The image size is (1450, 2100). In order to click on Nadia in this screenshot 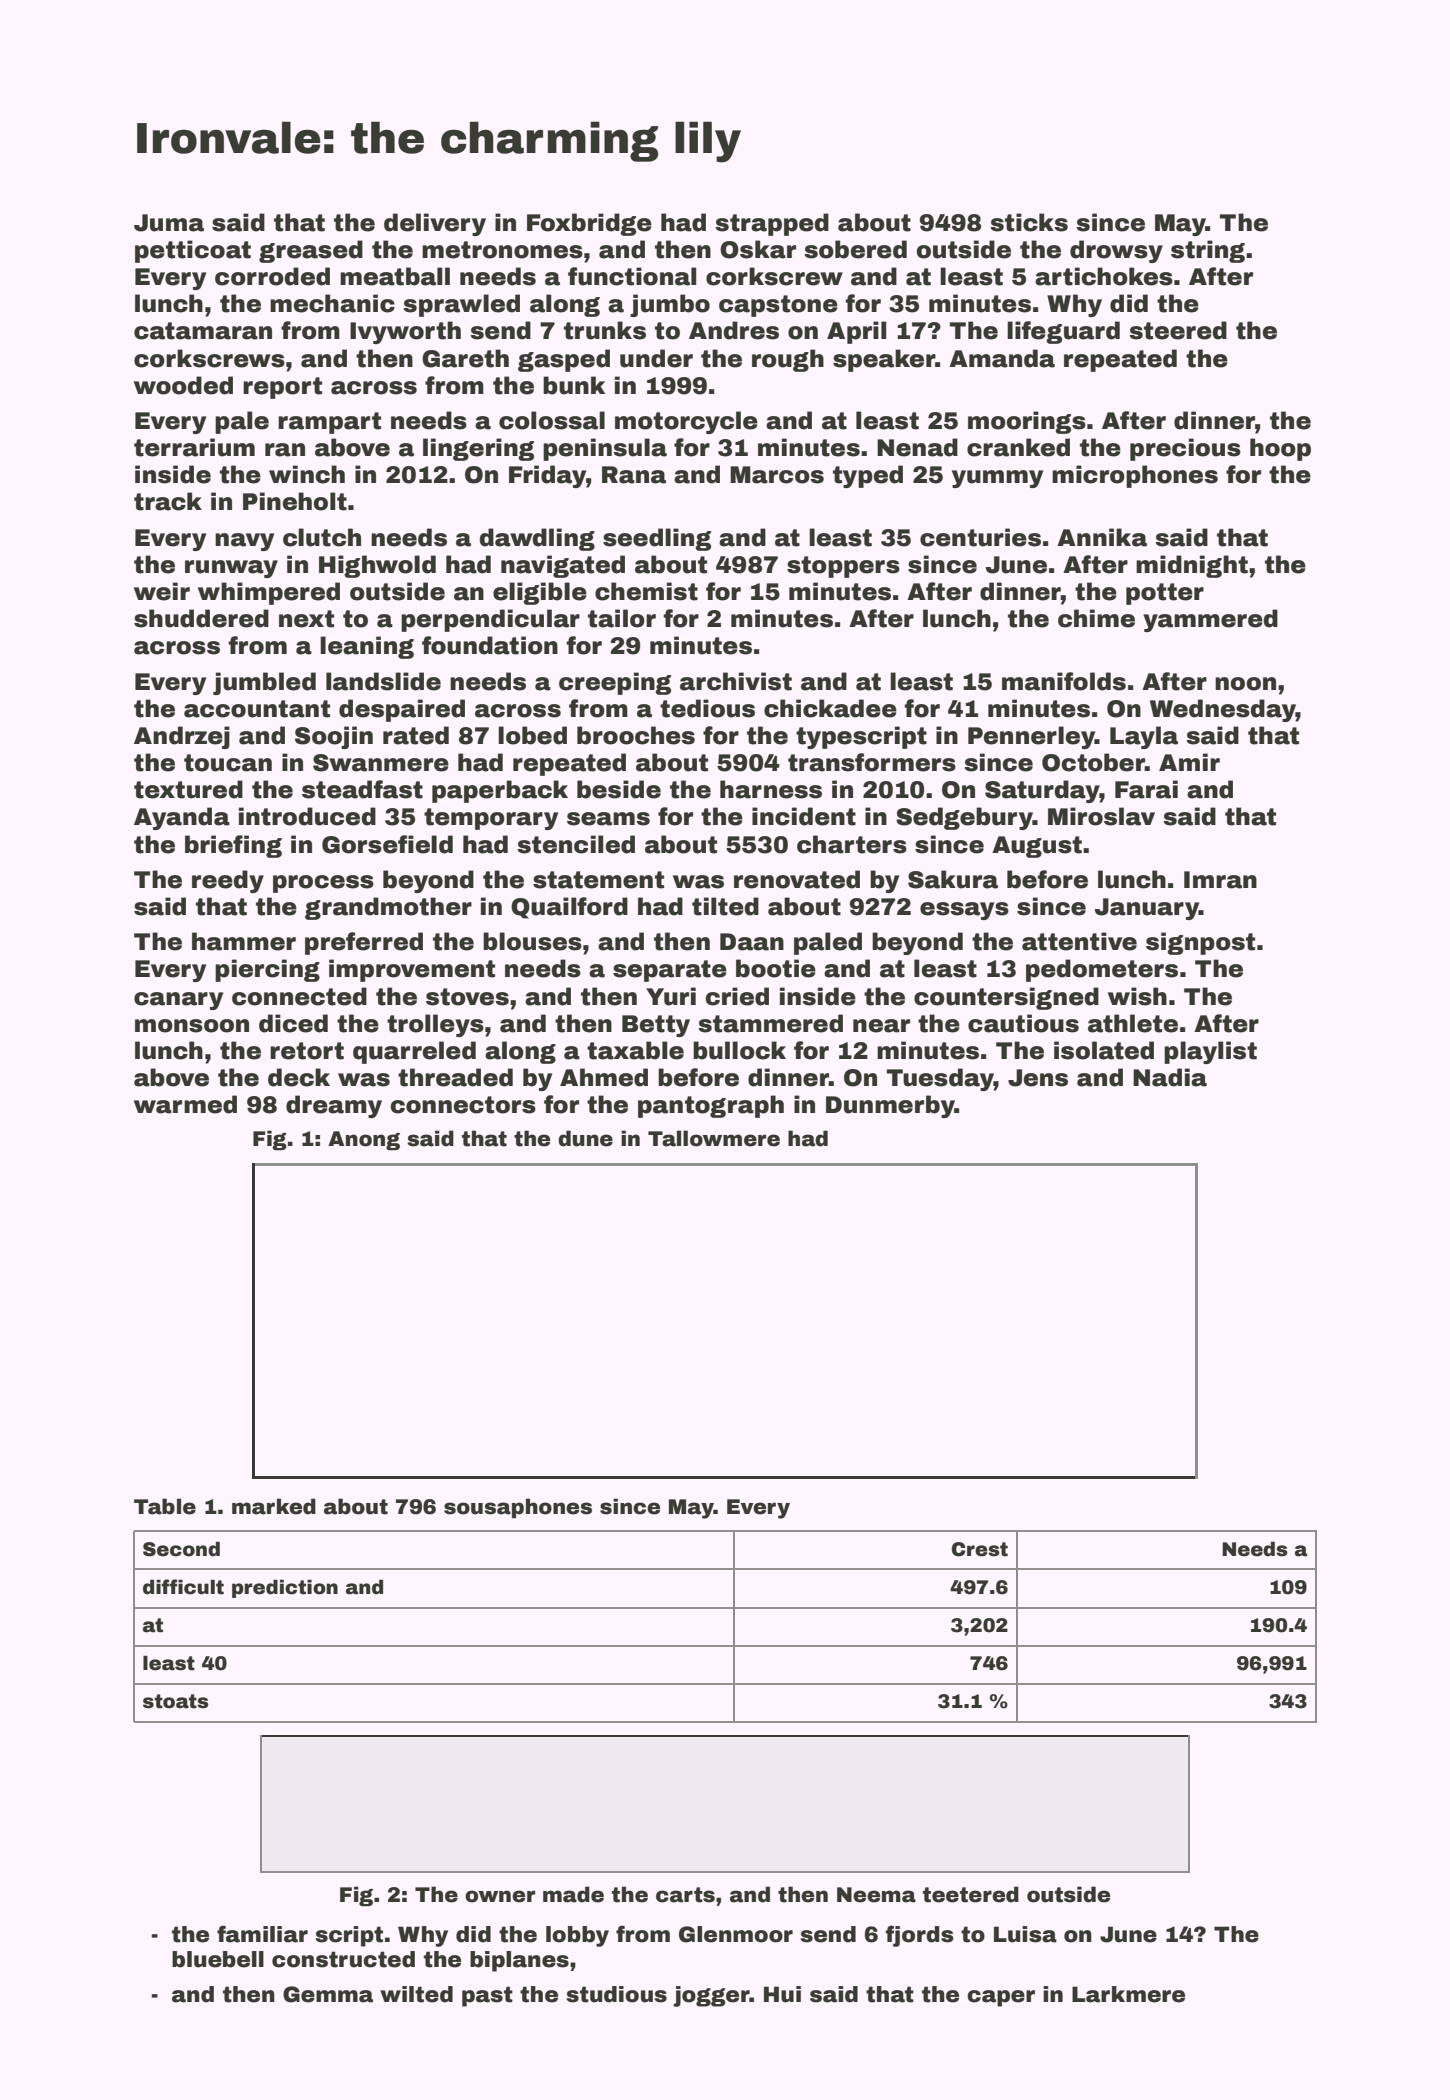, I will do `click(1170, 1077)`.
